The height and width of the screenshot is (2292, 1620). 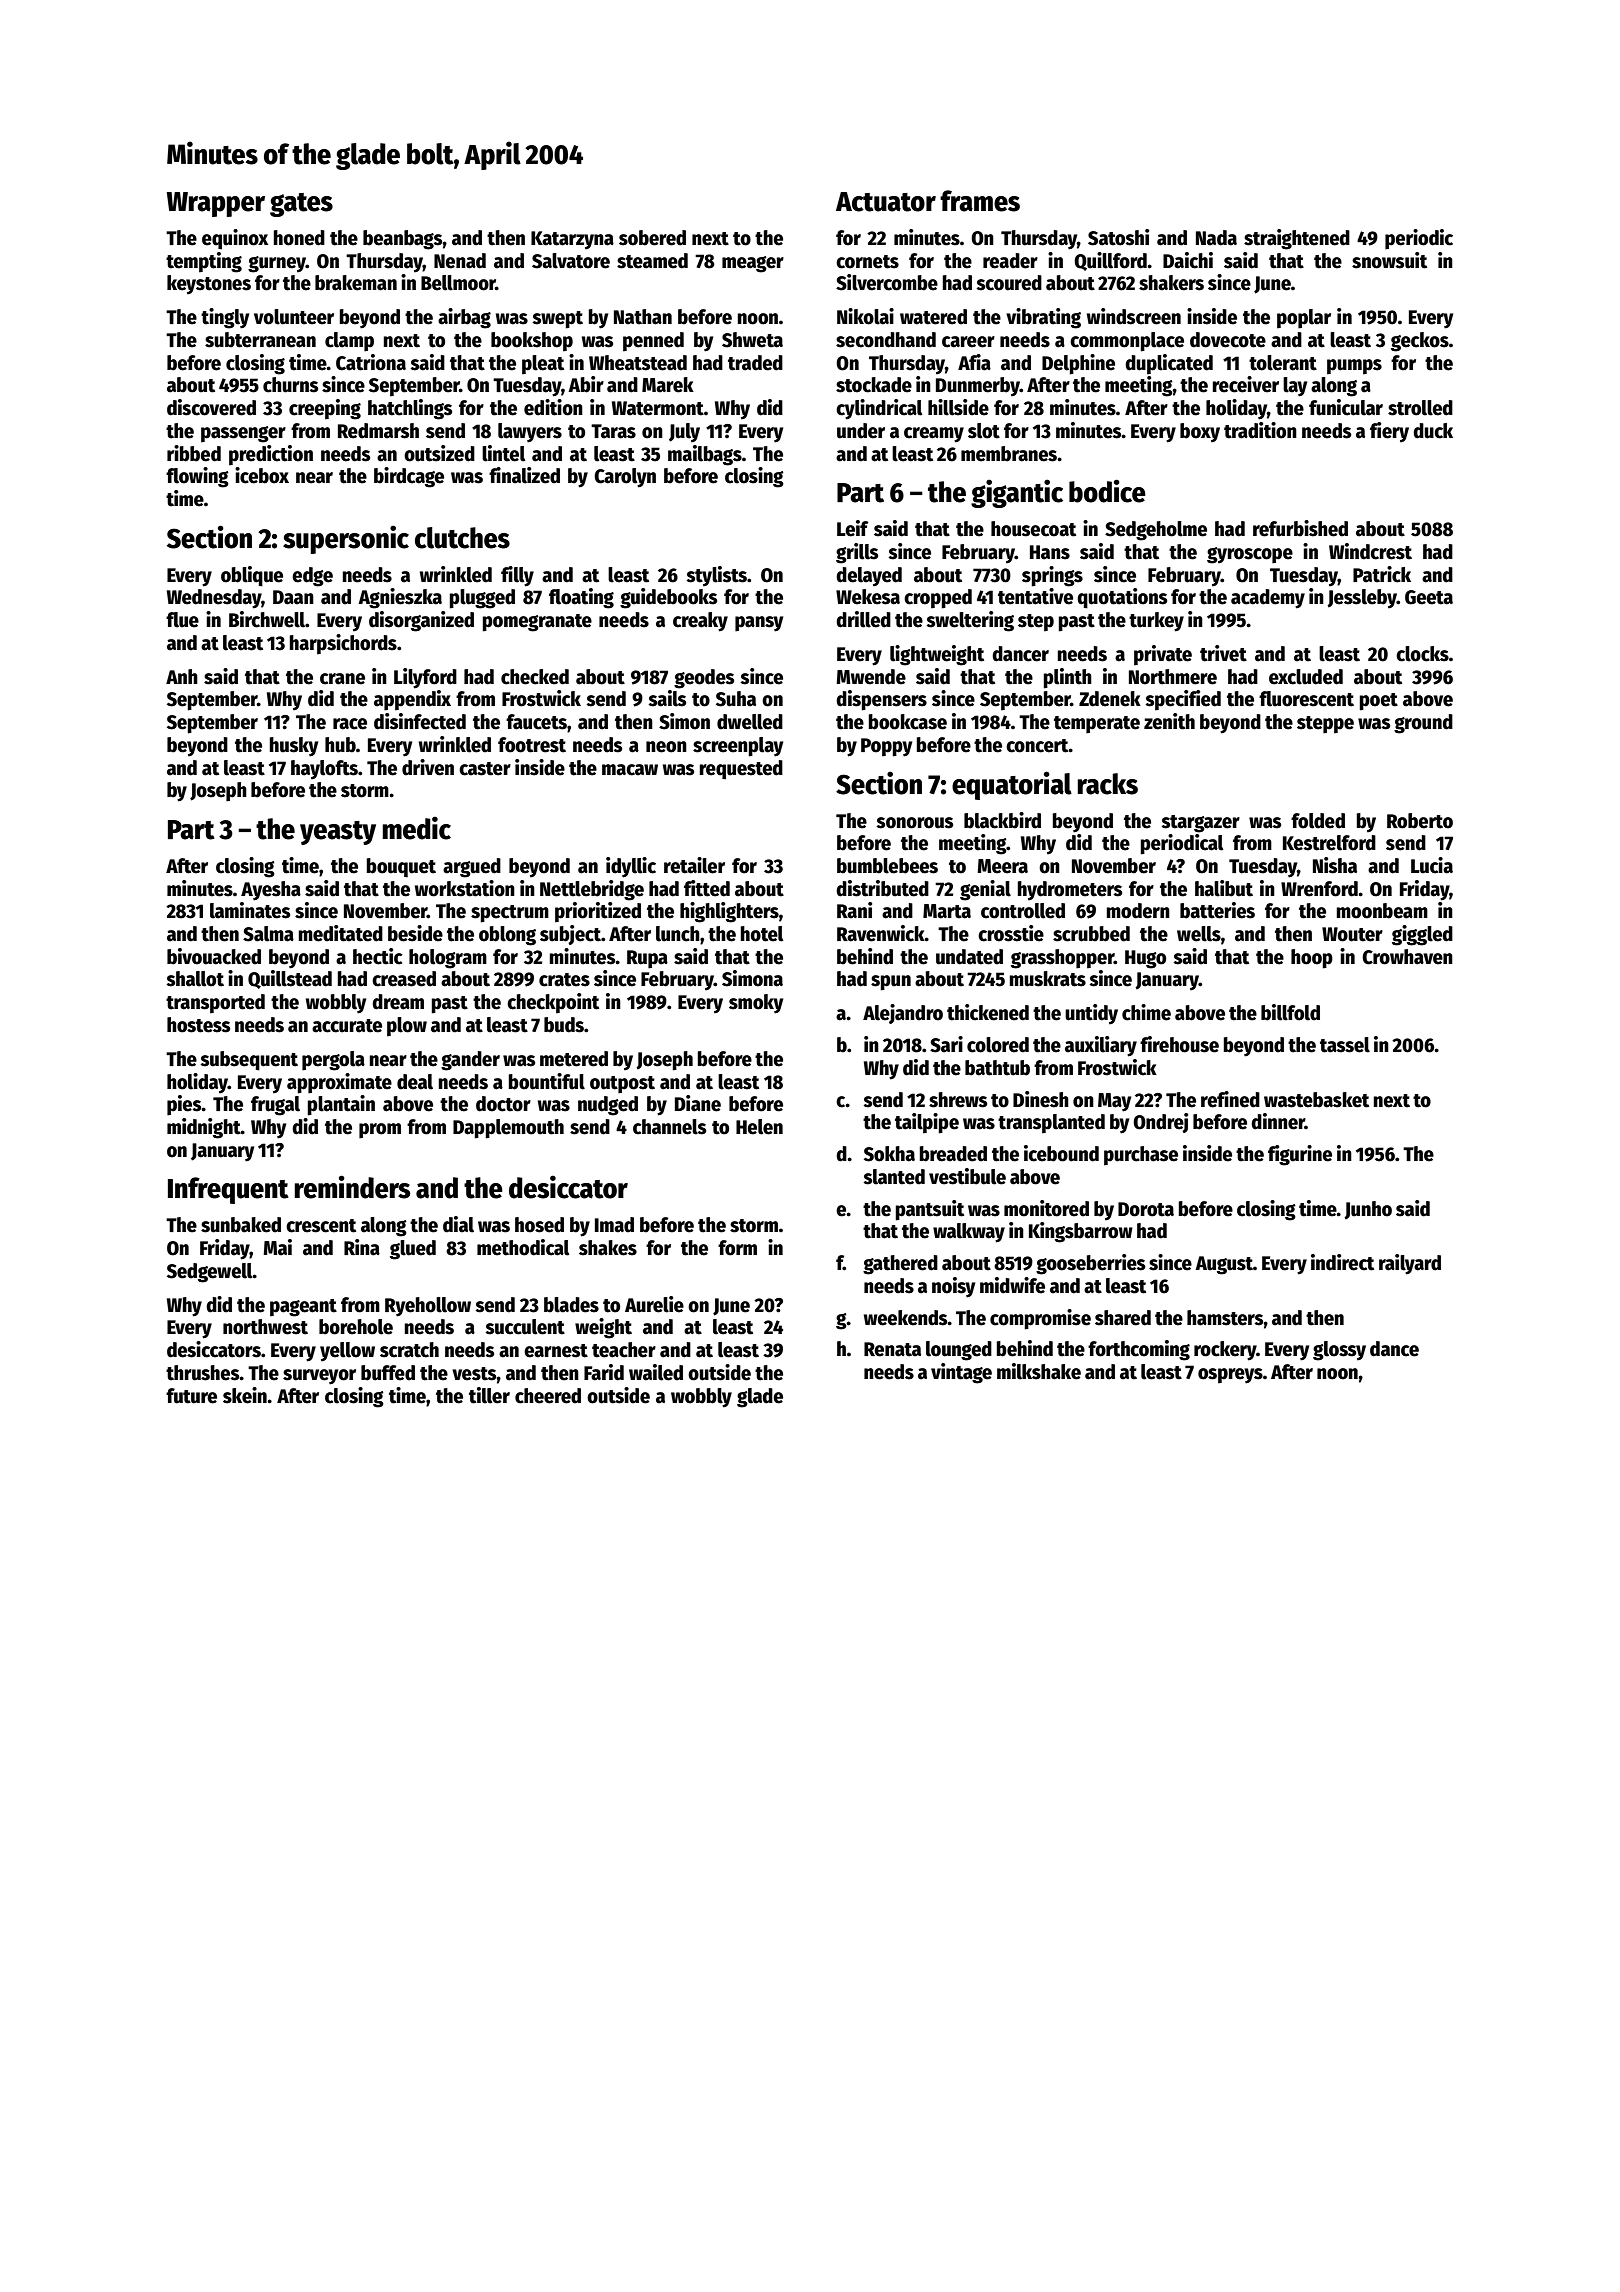 I want to click on ospreys, so click(x=1230, y=1376).
